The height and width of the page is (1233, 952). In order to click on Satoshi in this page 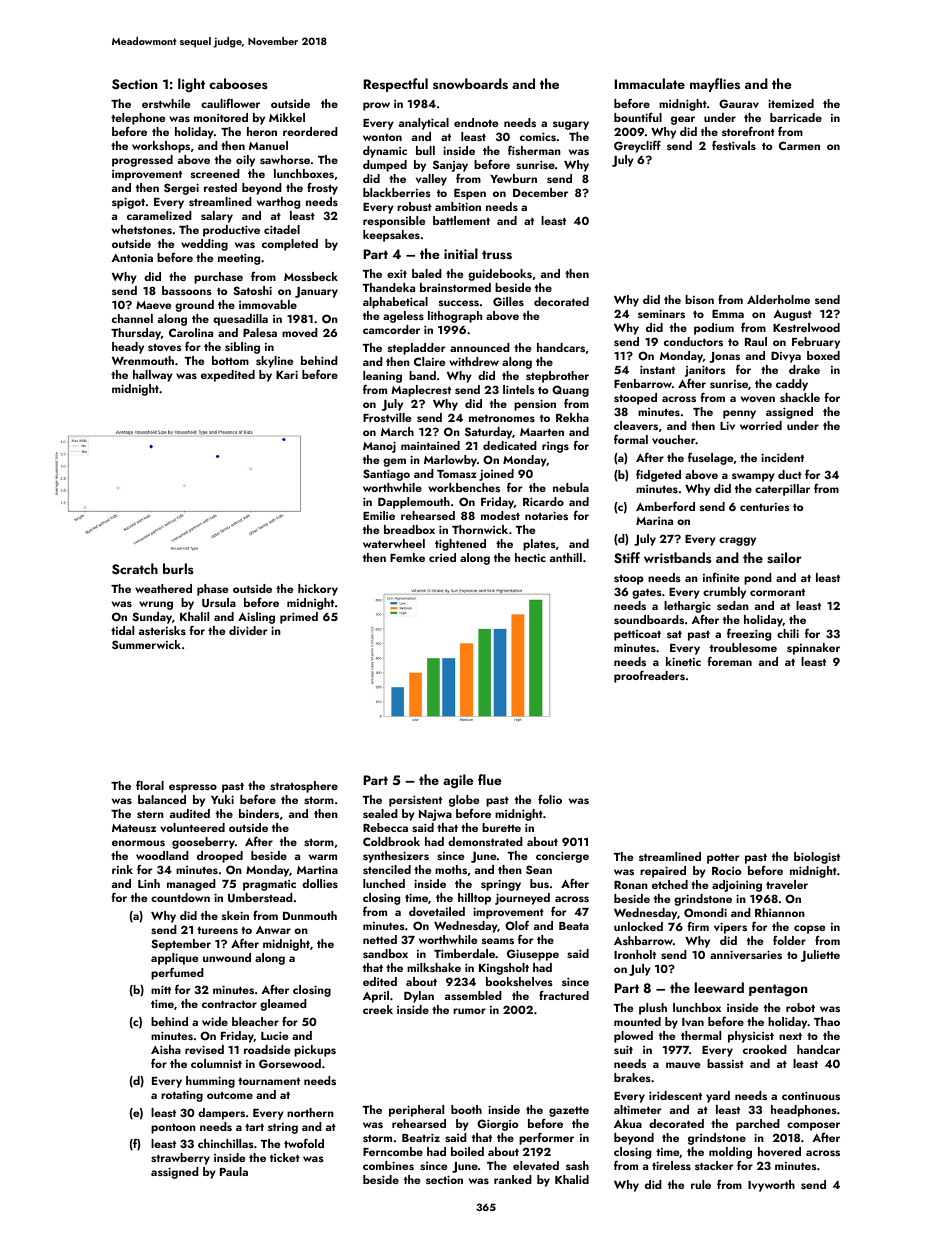, I will do `click(252, 290)`.
